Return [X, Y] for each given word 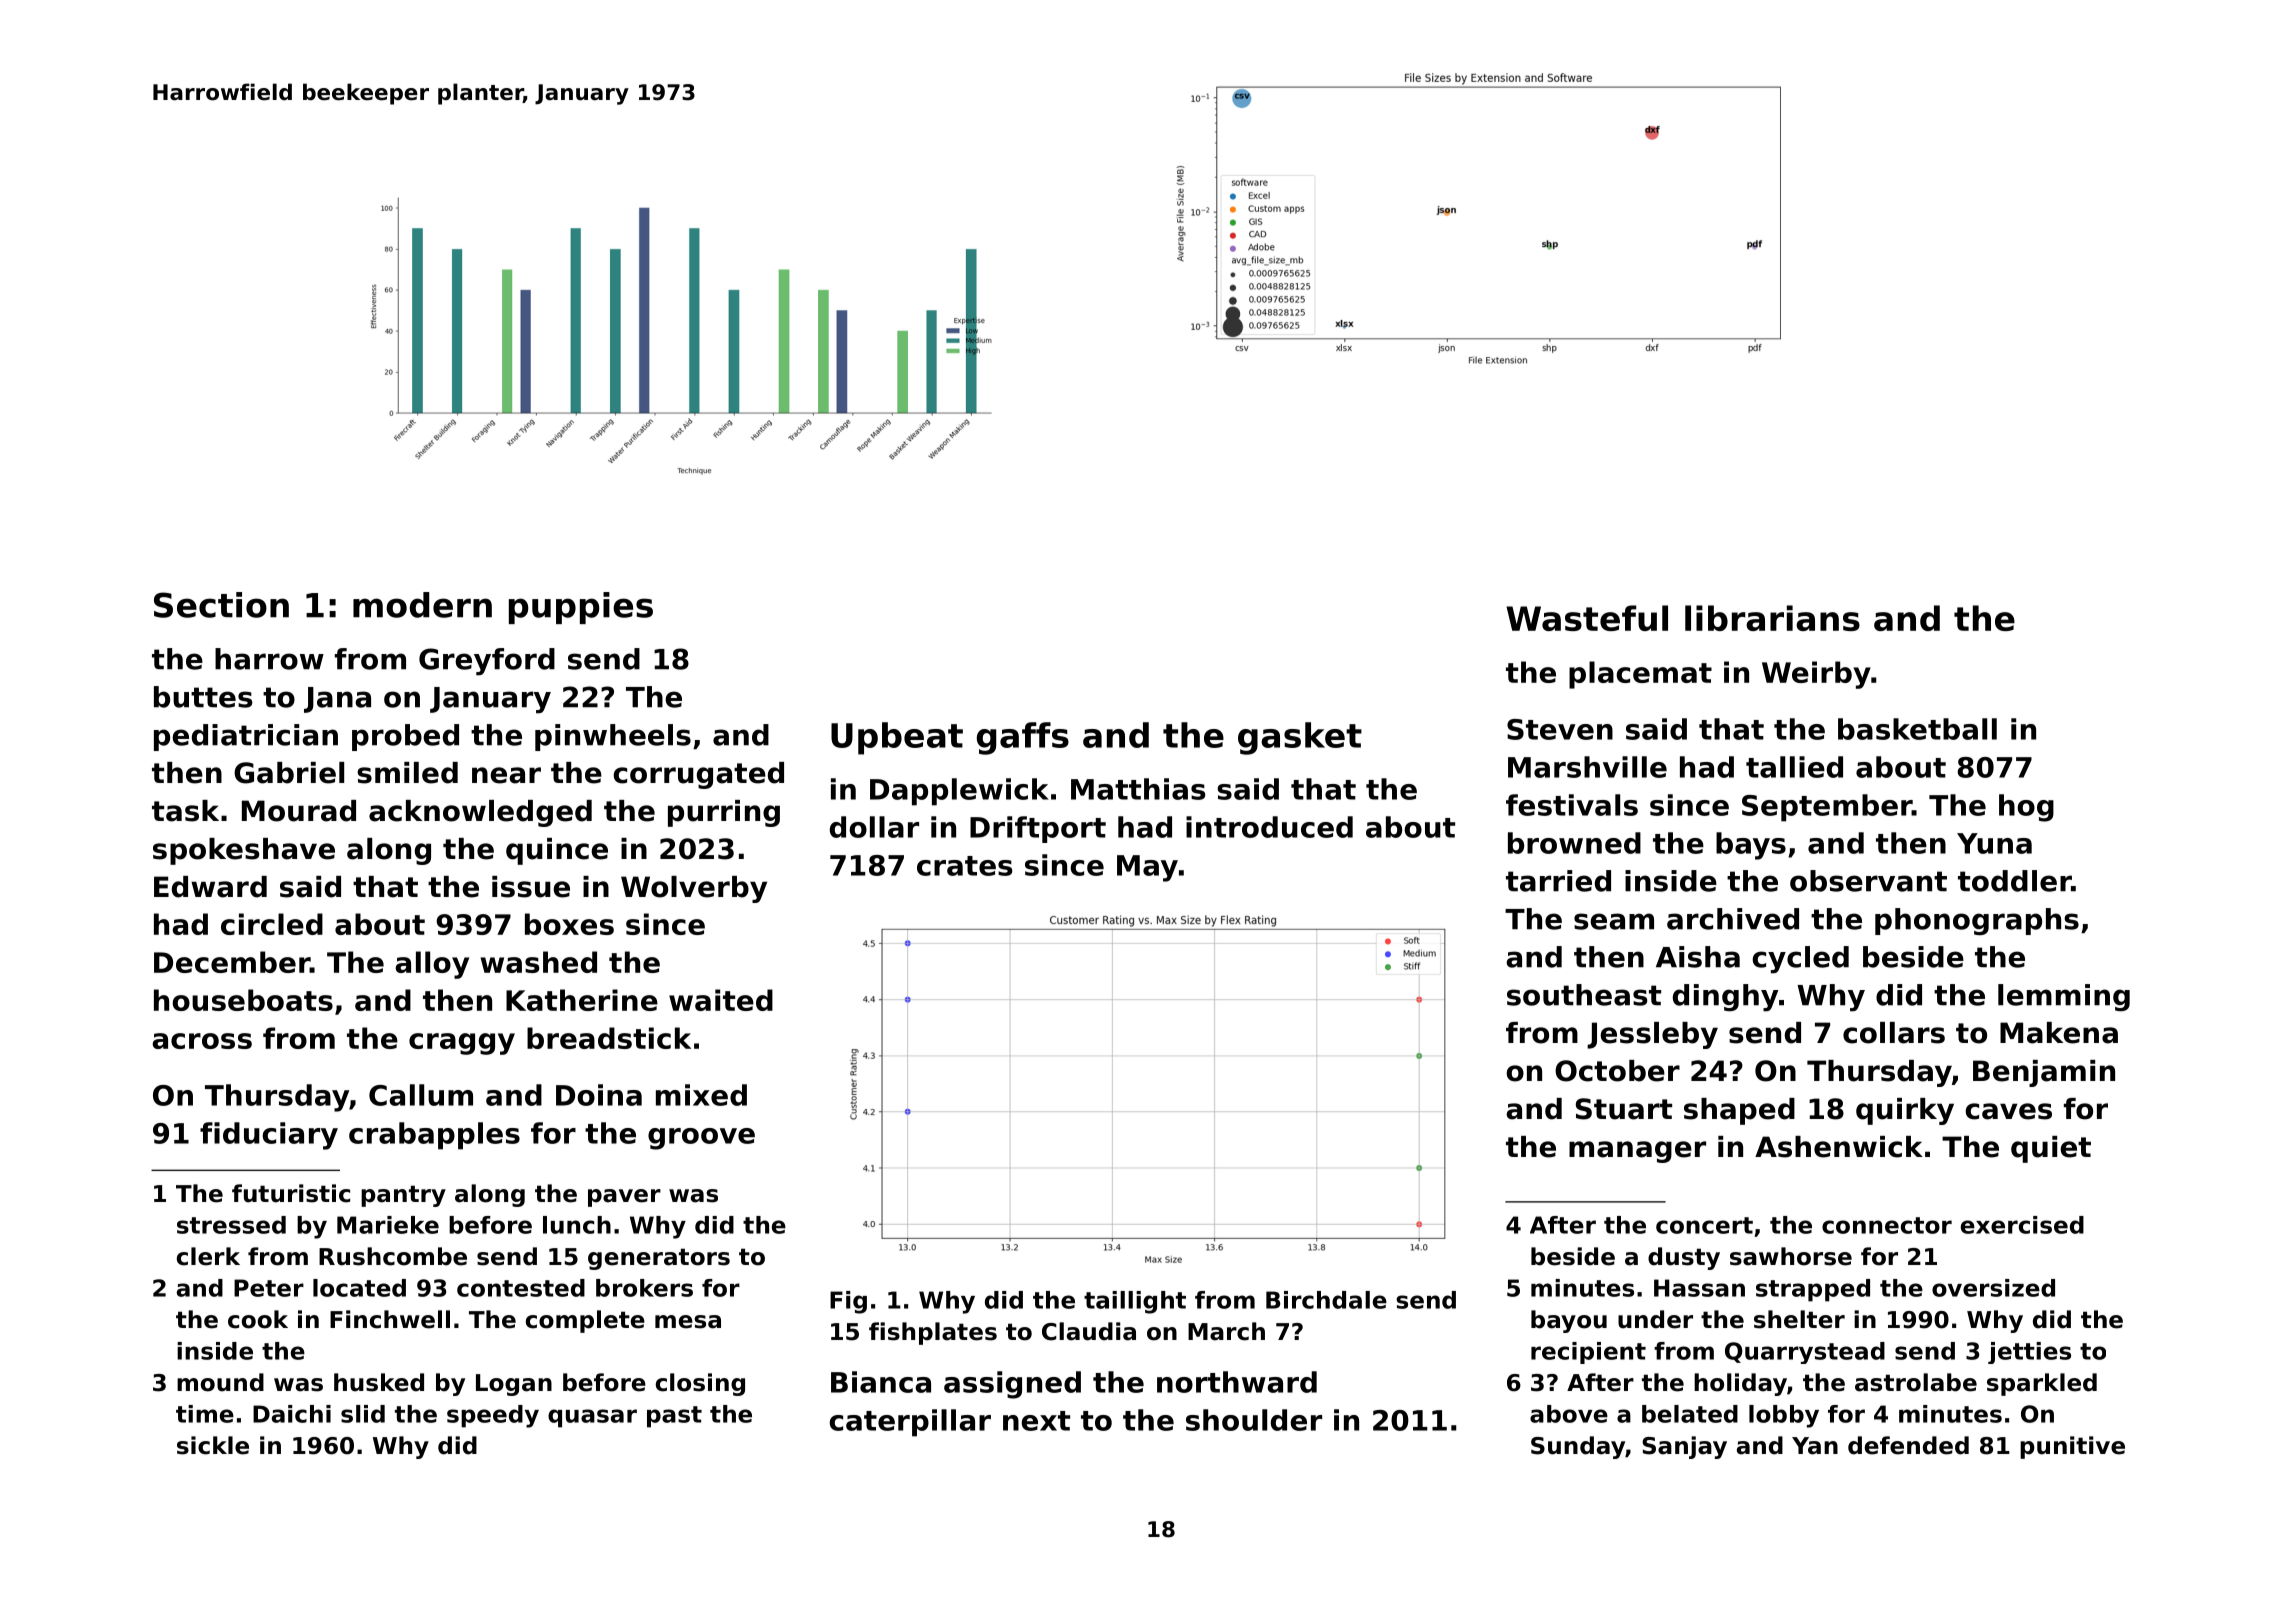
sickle [213, 1445]
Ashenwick [1839, 1147]
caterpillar [910, 1423]
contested [521, 1288]
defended [1908, 1445]
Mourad [299, 811]
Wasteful [1587, 618]
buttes [203, 697]
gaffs [1023, 738]
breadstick [609, 1038]
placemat [1640, 675]
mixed [701, 1095]
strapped [1813, 1290]
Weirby [1816, 675]
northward [1237, 1382]
